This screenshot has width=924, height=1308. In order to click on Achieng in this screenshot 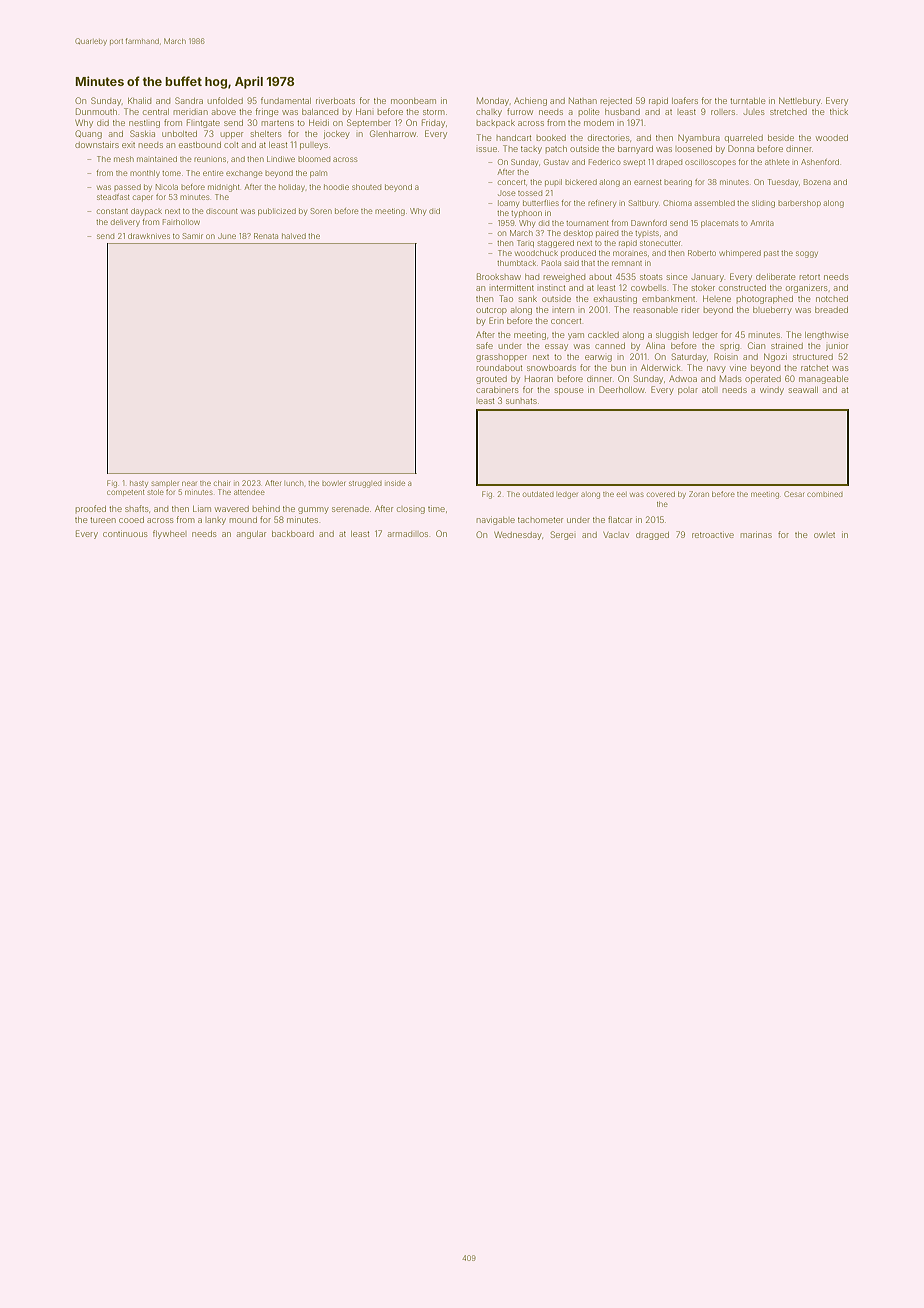, I will do `click(530, 102)`.
